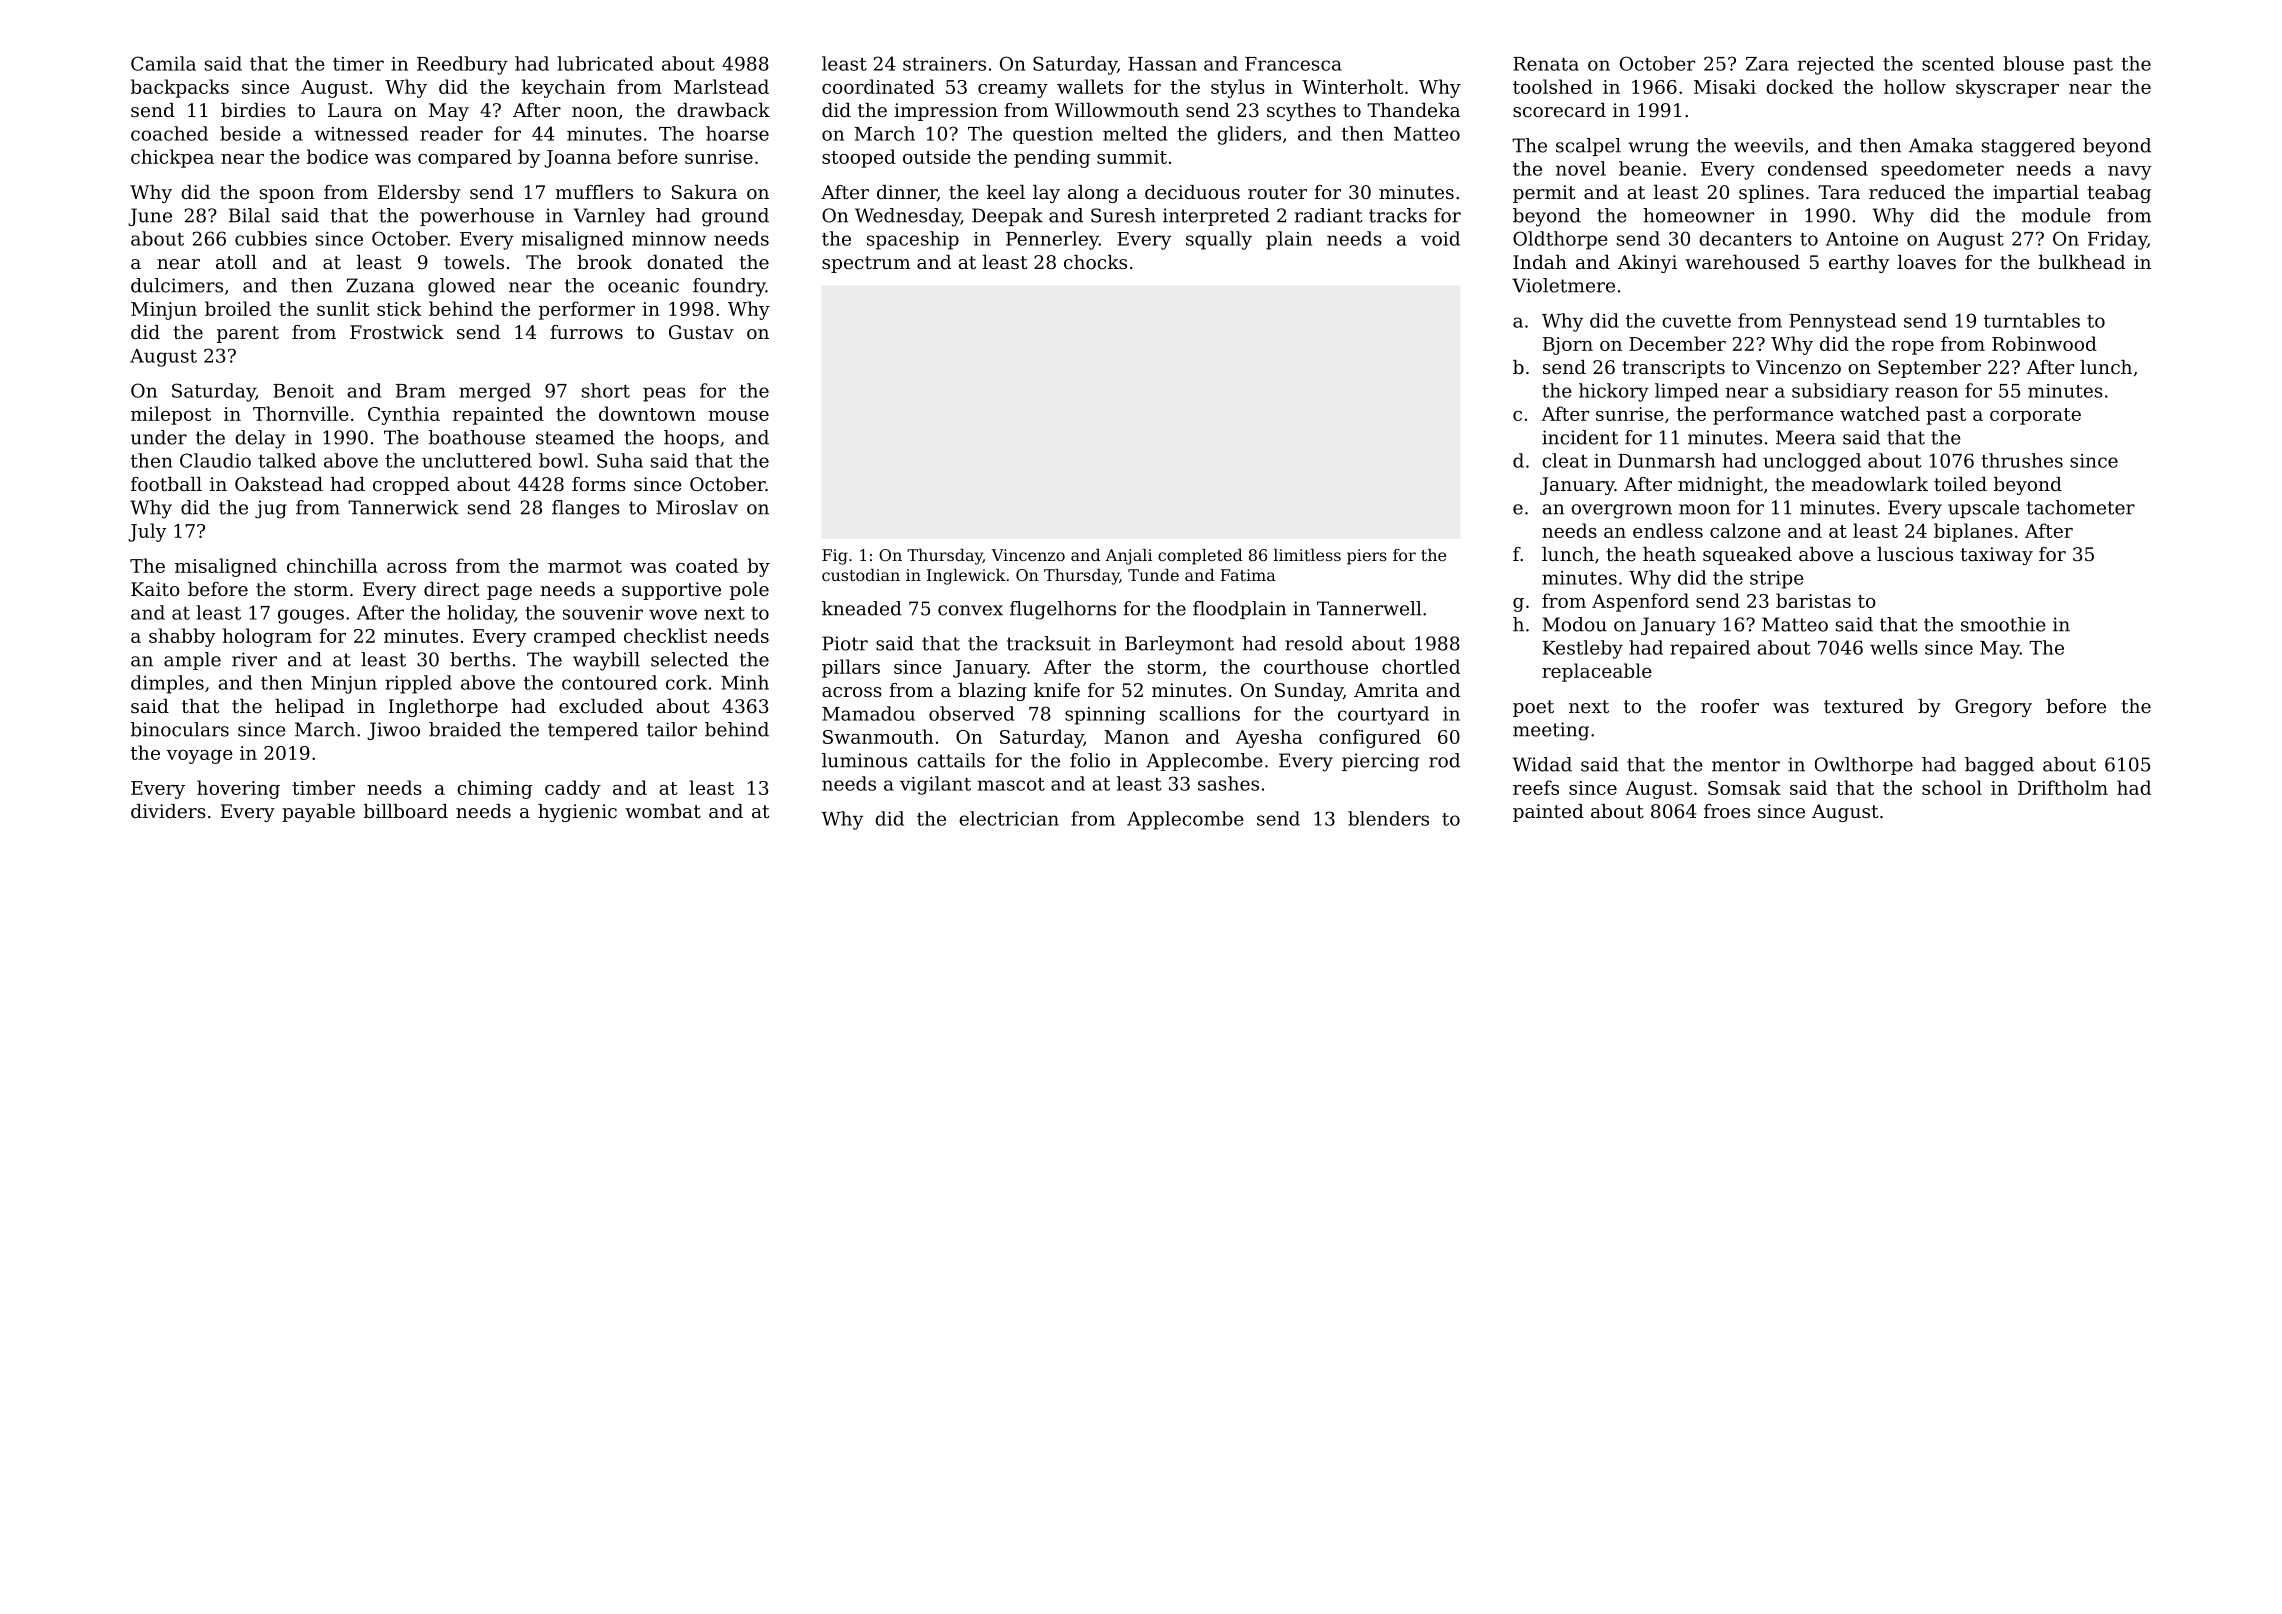 The image size is (2282, 1614). Describe the element at coordinates (951, 760) in the screenshot. I see `cattails` at that location.
